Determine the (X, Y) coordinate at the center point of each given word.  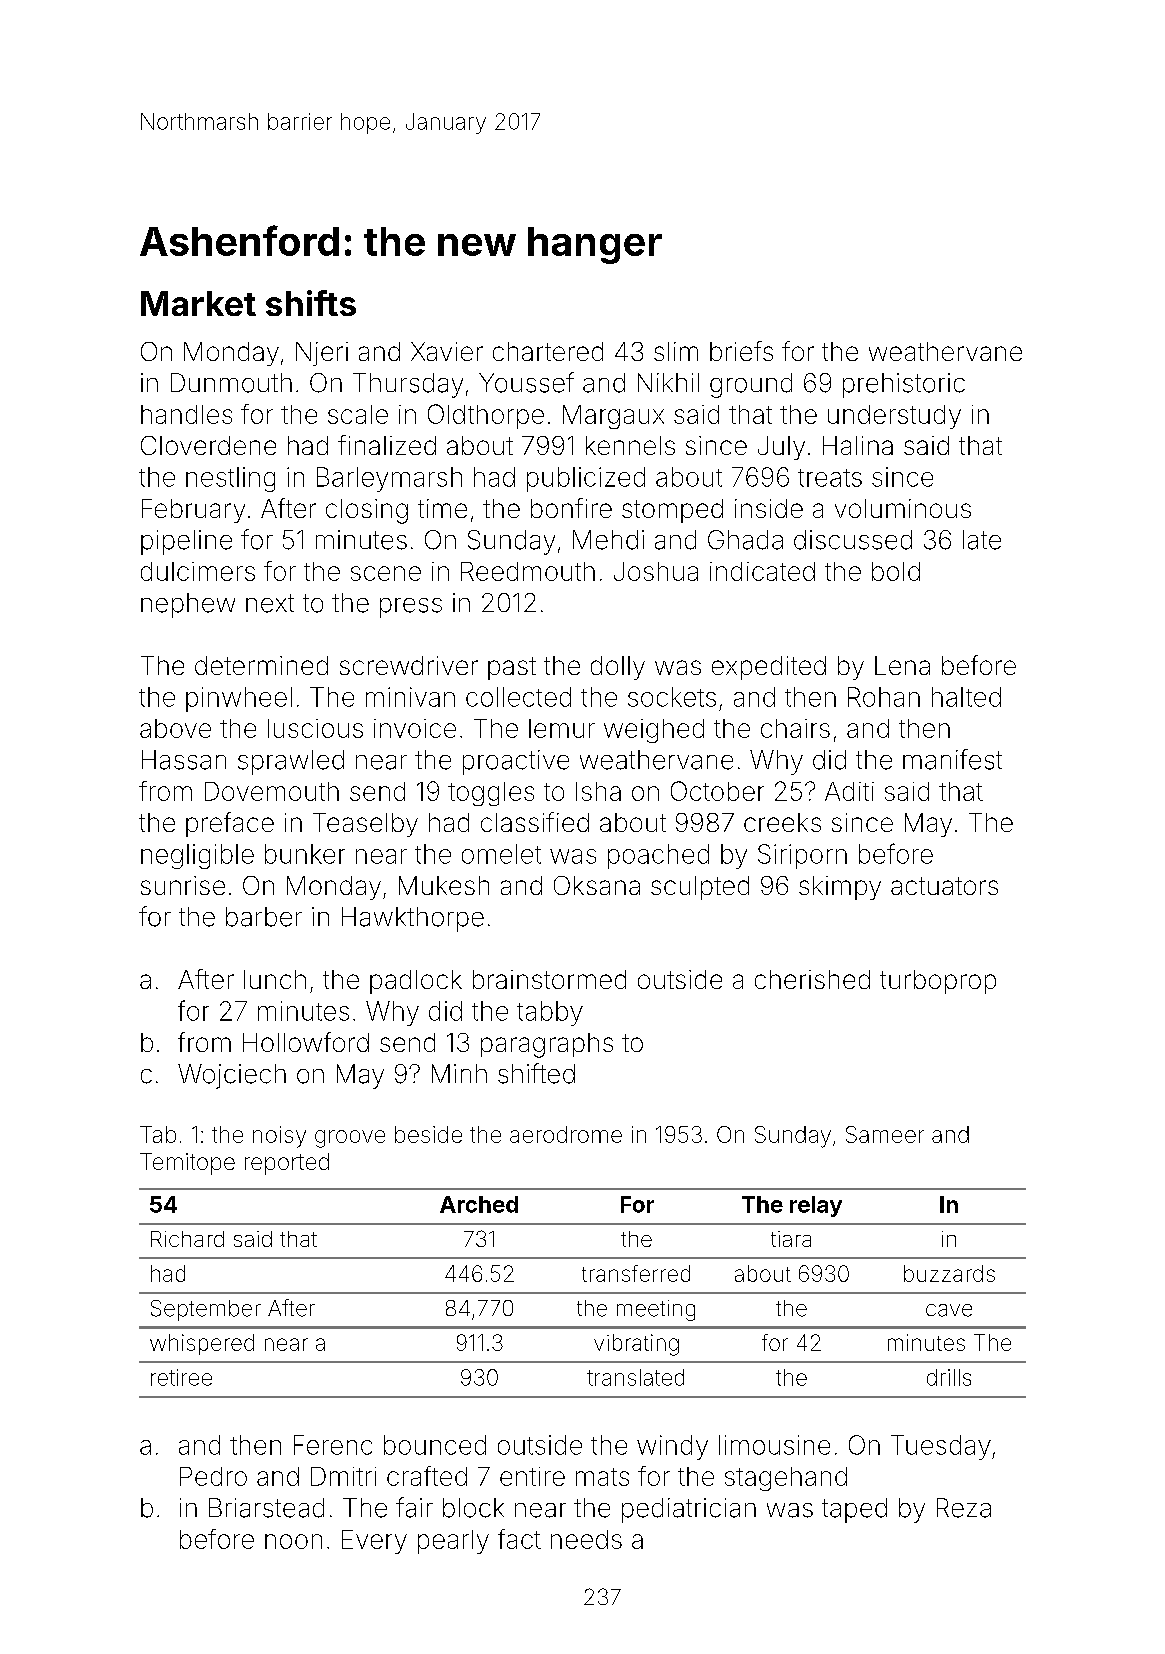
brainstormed (549, 979)
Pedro (213, 1476)
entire (532, 1476)
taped (854, 1510)
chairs (795, 728)
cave (949, 1310)
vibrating (636, 1345)
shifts (311, 303)
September (206, 1310)
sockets (672, 697)
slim (676, 351)
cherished (812, 979)
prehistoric (904, 385)
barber (264, 917)
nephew (188, 605)
